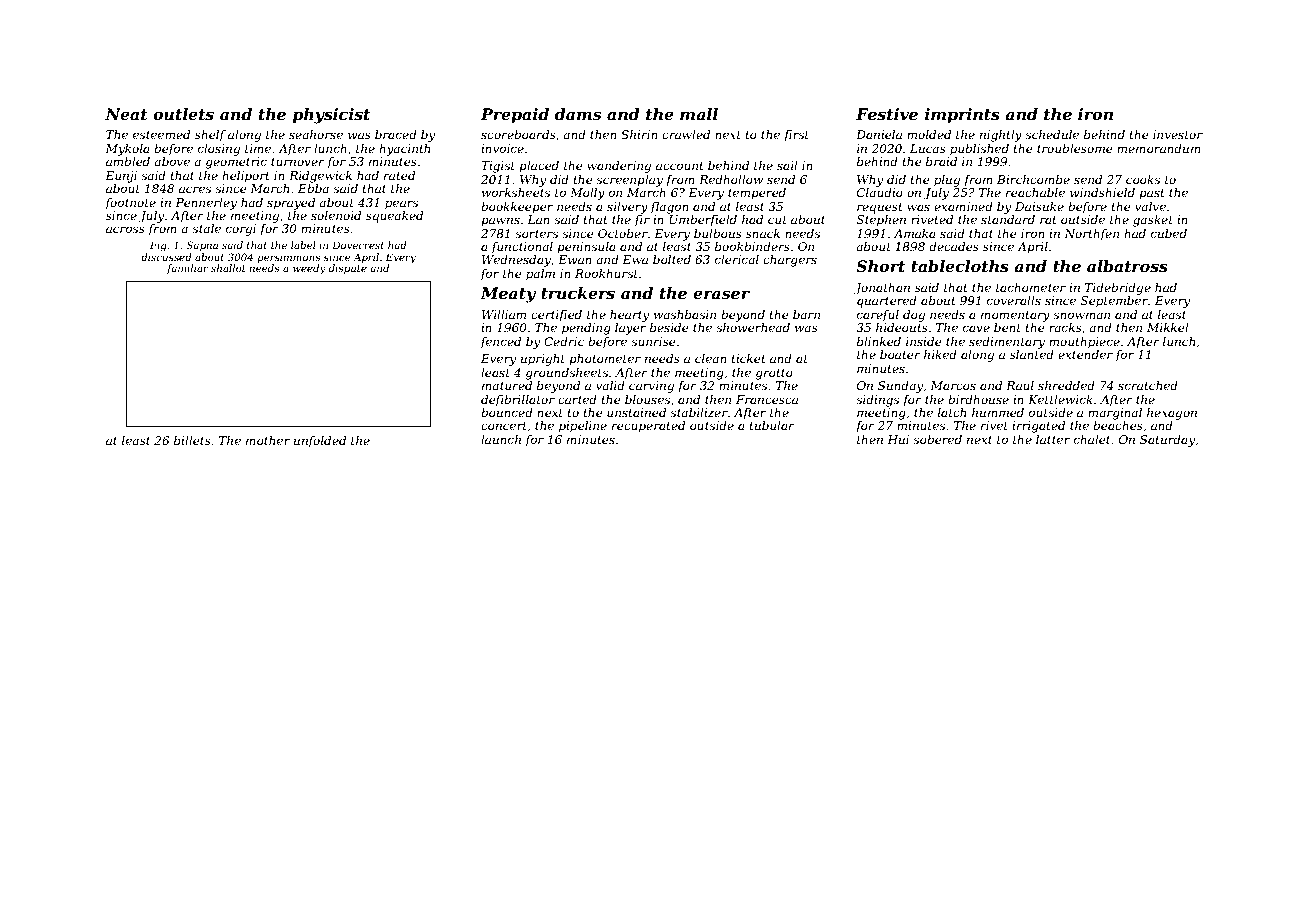 The height and width of the document is (924, 1308). Describe the element at coordinates (501, 439) in the document. I see `launch` at that location.
